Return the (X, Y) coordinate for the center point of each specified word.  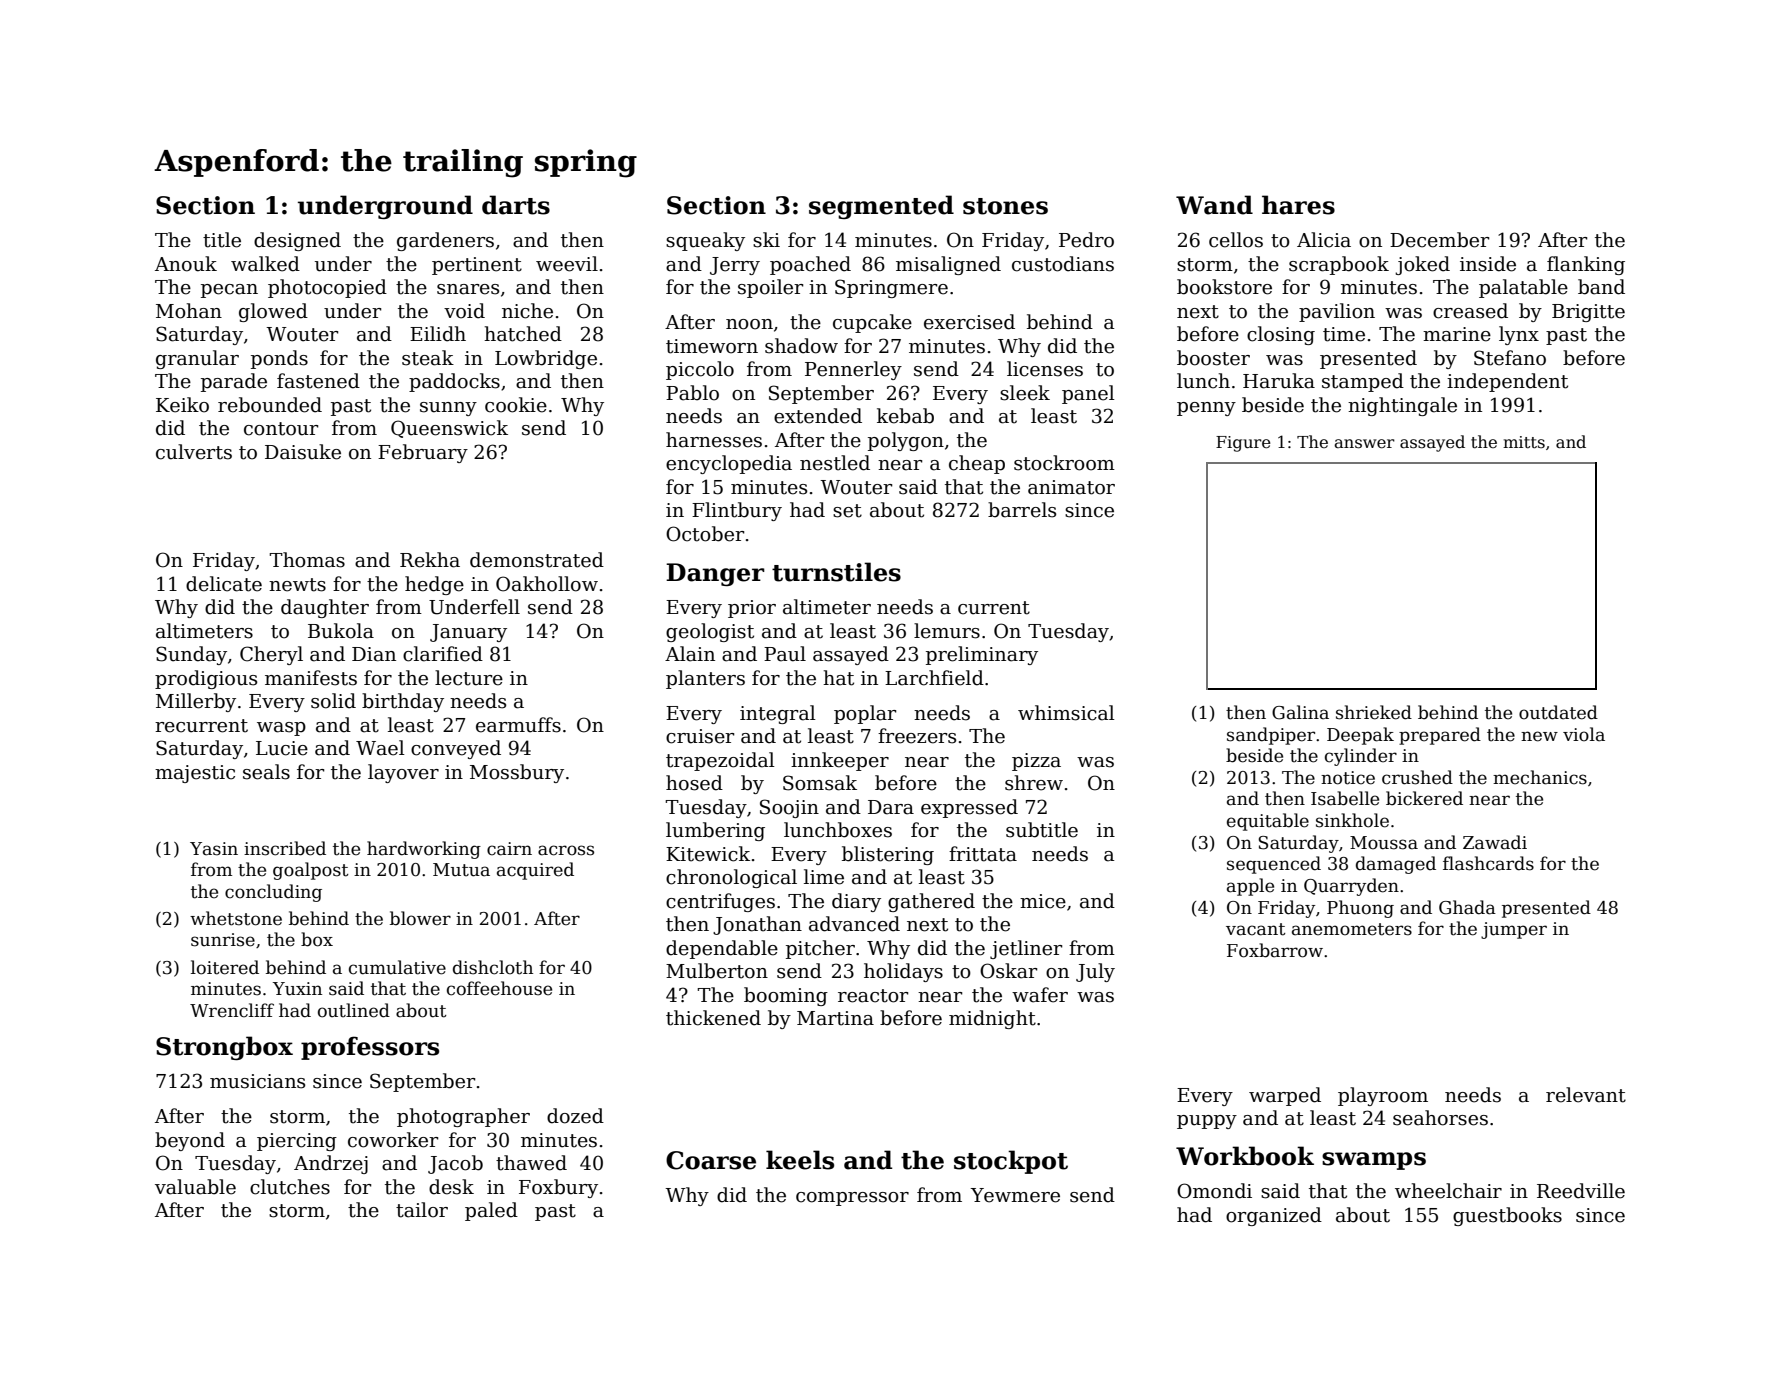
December (1439, 240)
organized (1274, 1216)
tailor (422, 1210)
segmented (881, 207)
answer (1364, 444)
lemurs (947, 631)
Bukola (341, 631)
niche (527, 311)
